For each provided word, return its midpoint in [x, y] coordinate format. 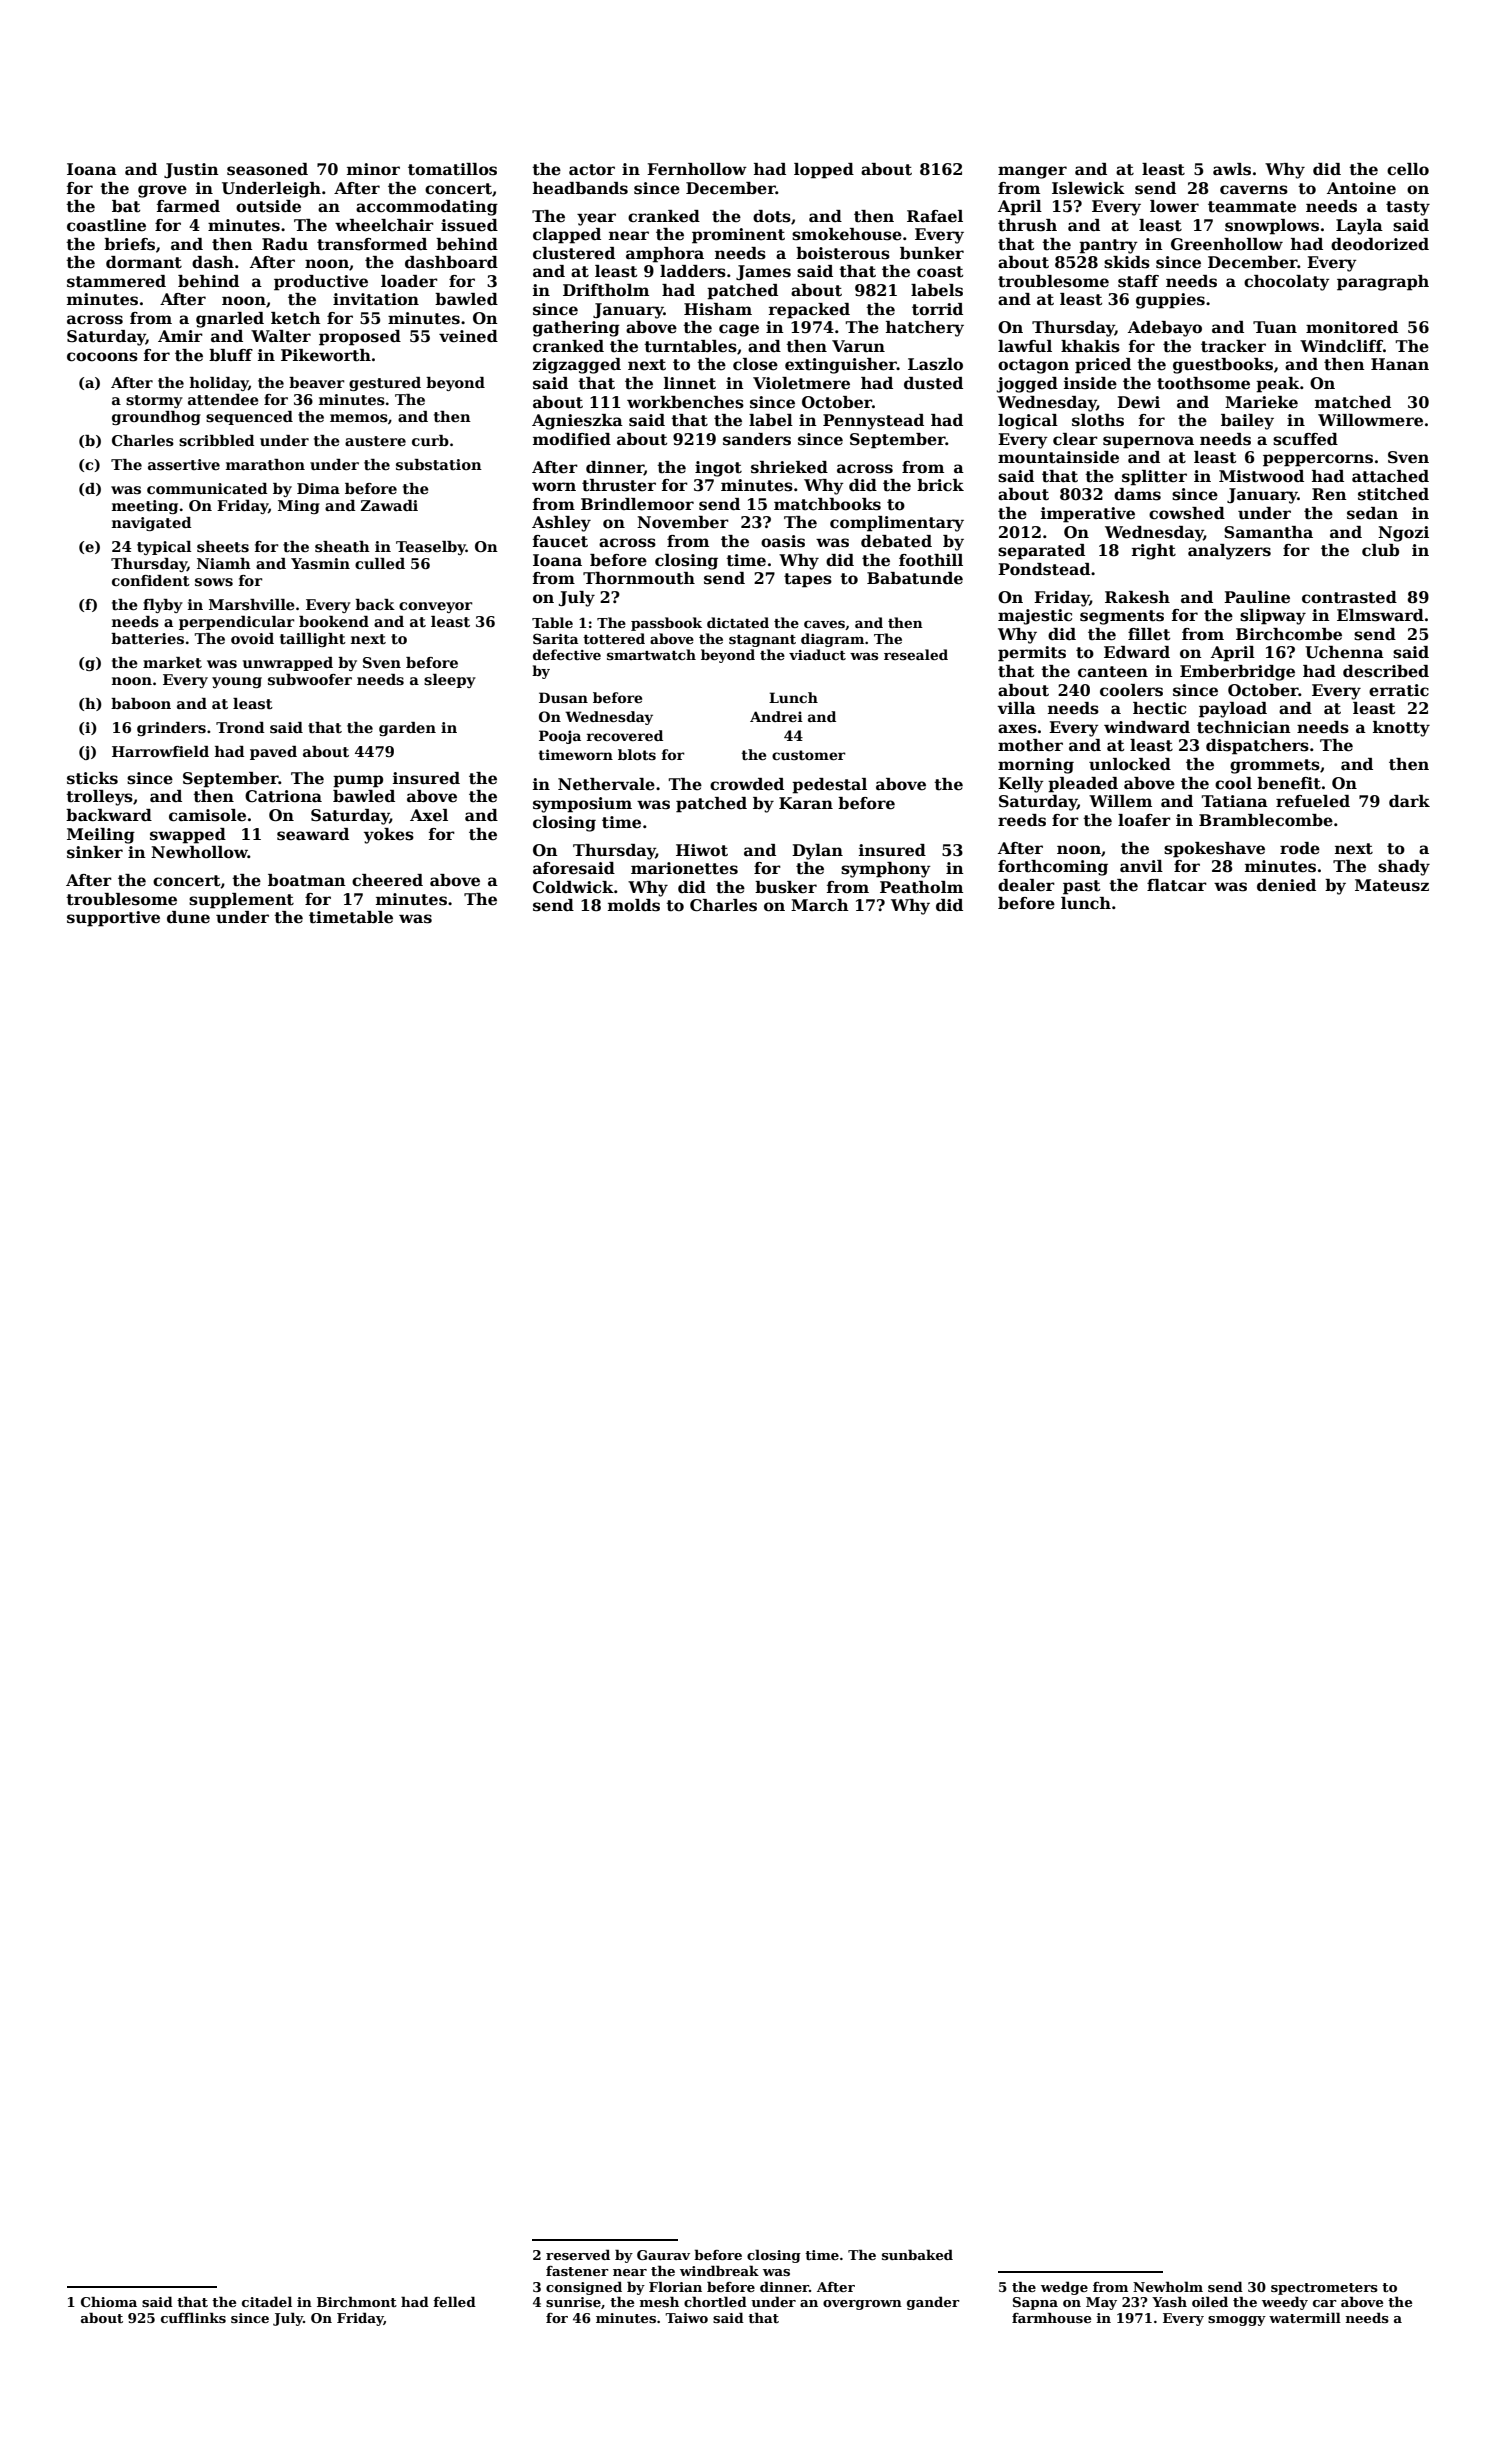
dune [188, 917]
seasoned [267, 169]
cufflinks [193, 2317]
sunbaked [917, 2254]
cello [1408, 169]
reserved [578, 2254]
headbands [580, 188]
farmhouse [1051, 2317]
